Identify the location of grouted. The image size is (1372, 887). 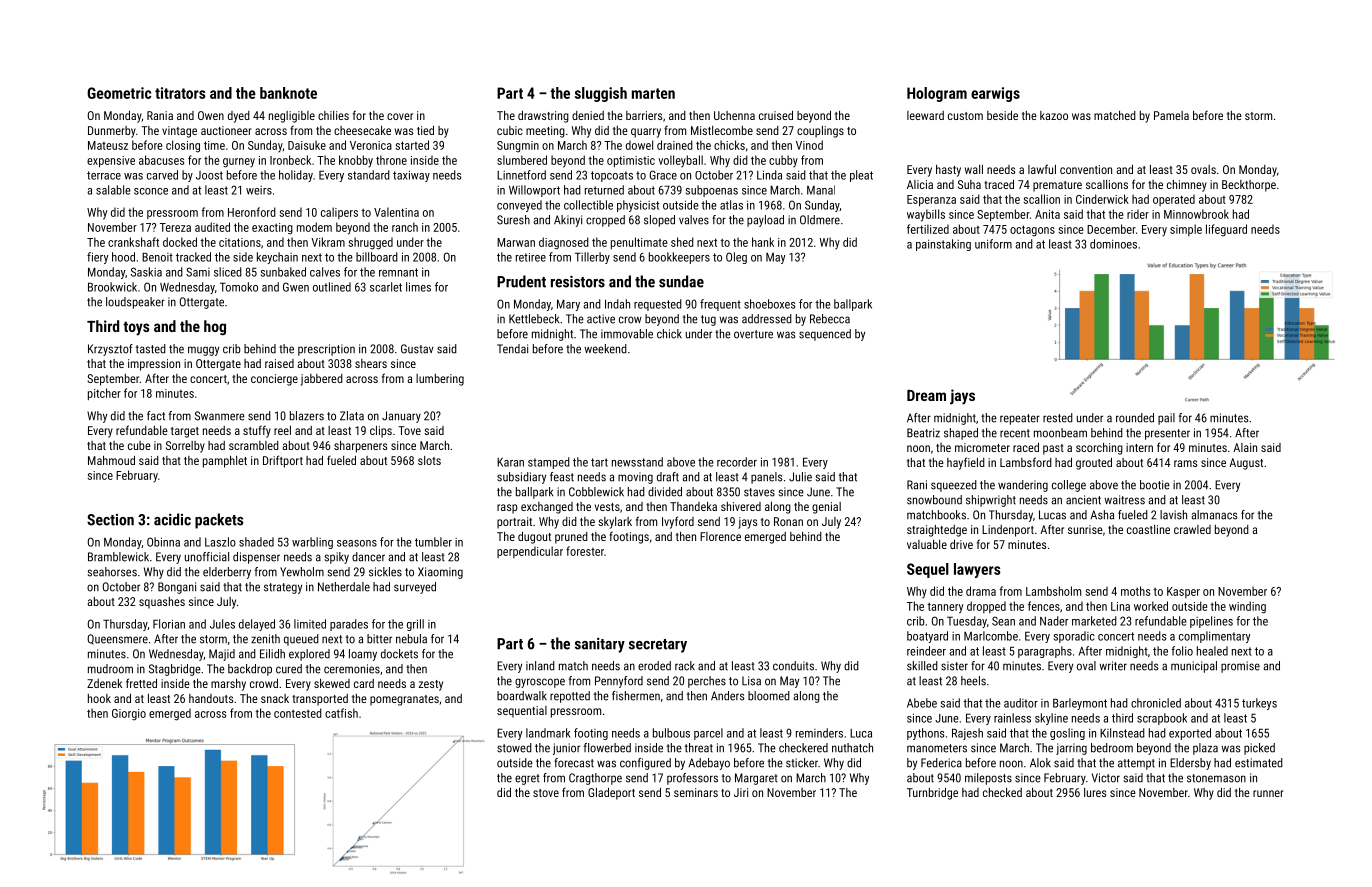
(1094, 464).
